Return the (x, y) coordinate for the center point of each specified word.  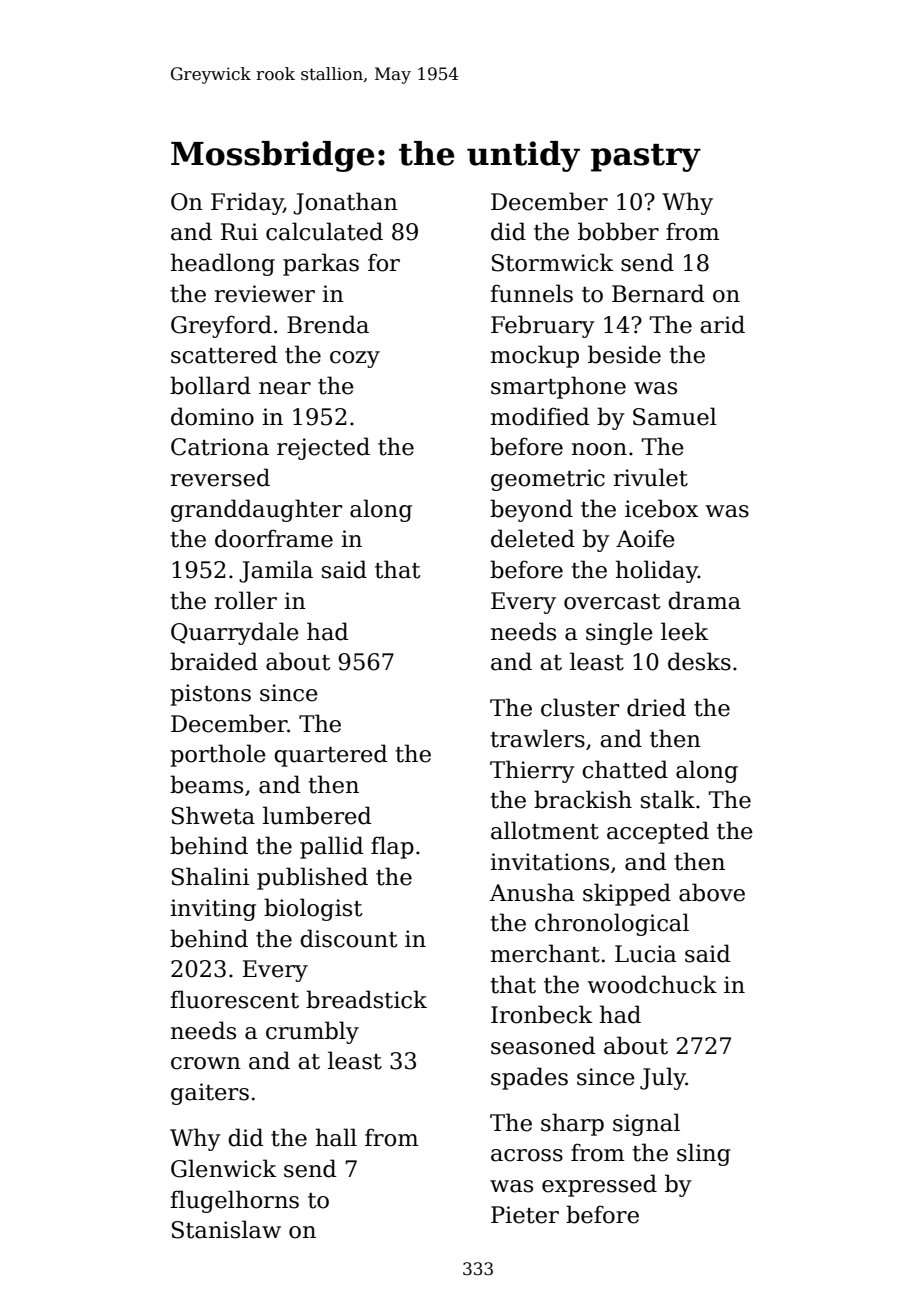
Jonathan (345, 203)
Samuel (675, 416)
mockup (535, 356)
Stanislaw (226, 1229)
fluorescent (234, 999)
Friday (247, 203)
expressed (599, 1185)
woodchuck (652, 984)
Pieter (525, 1215)
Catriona (220, 447)
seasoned (543, 1045)
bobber (618, 231)
